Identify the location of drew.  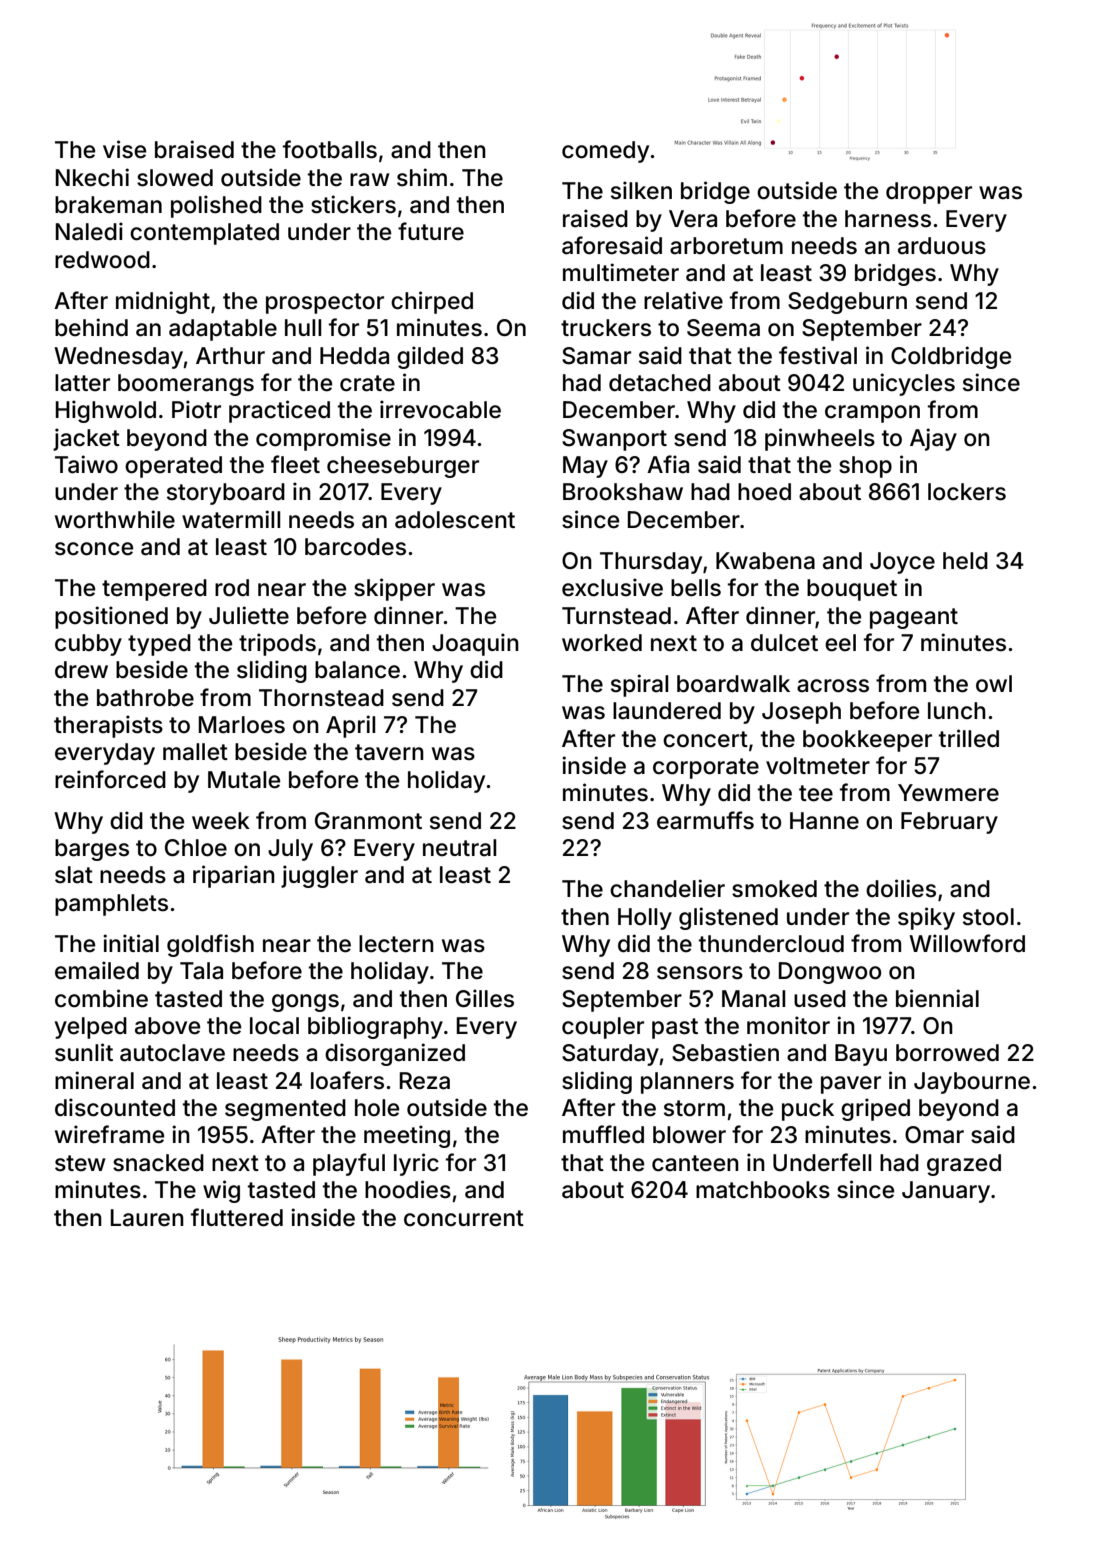
(81, 670).
